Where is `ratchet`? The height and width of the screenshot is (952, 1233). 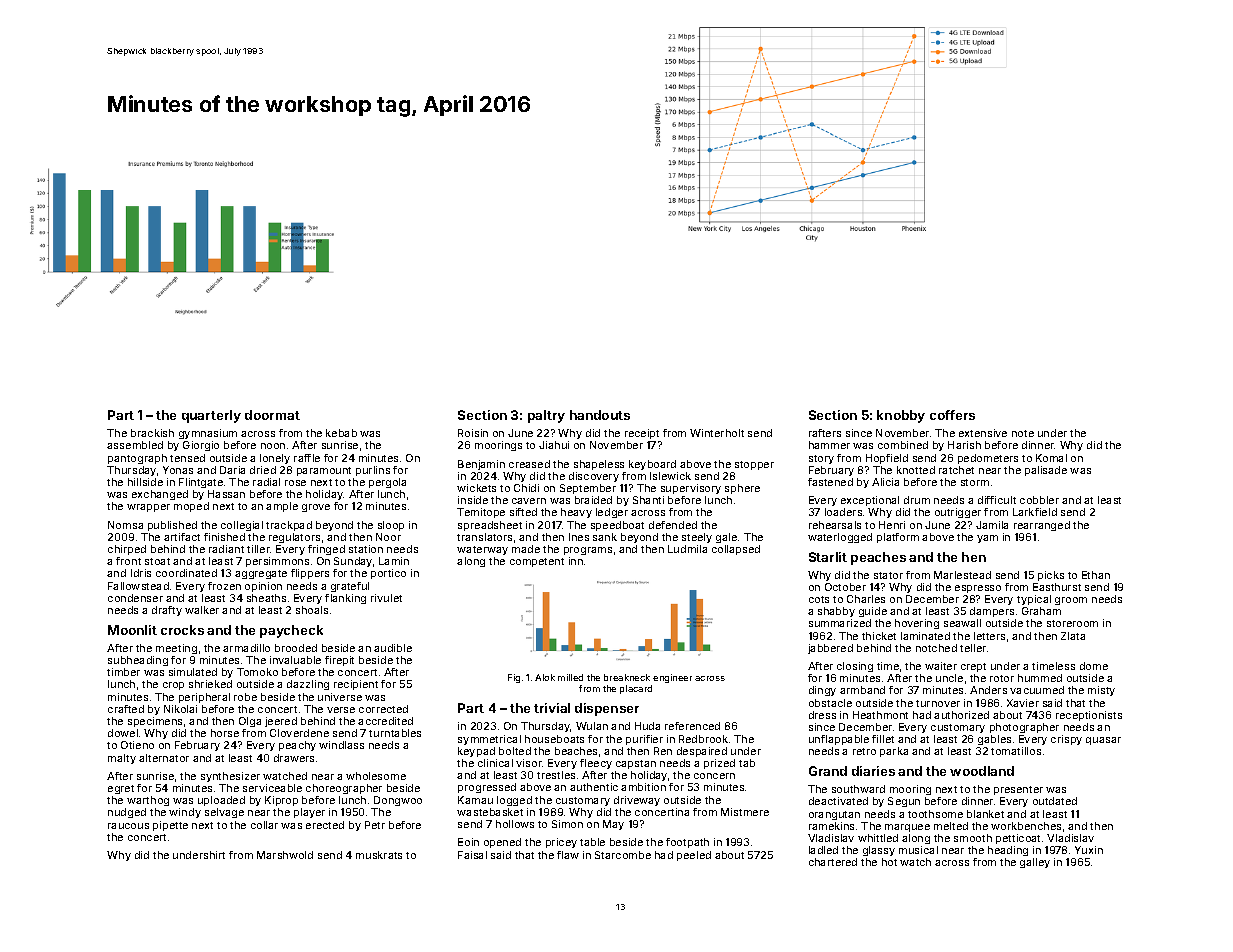
ratchet is located at coordinates (956, 470).
